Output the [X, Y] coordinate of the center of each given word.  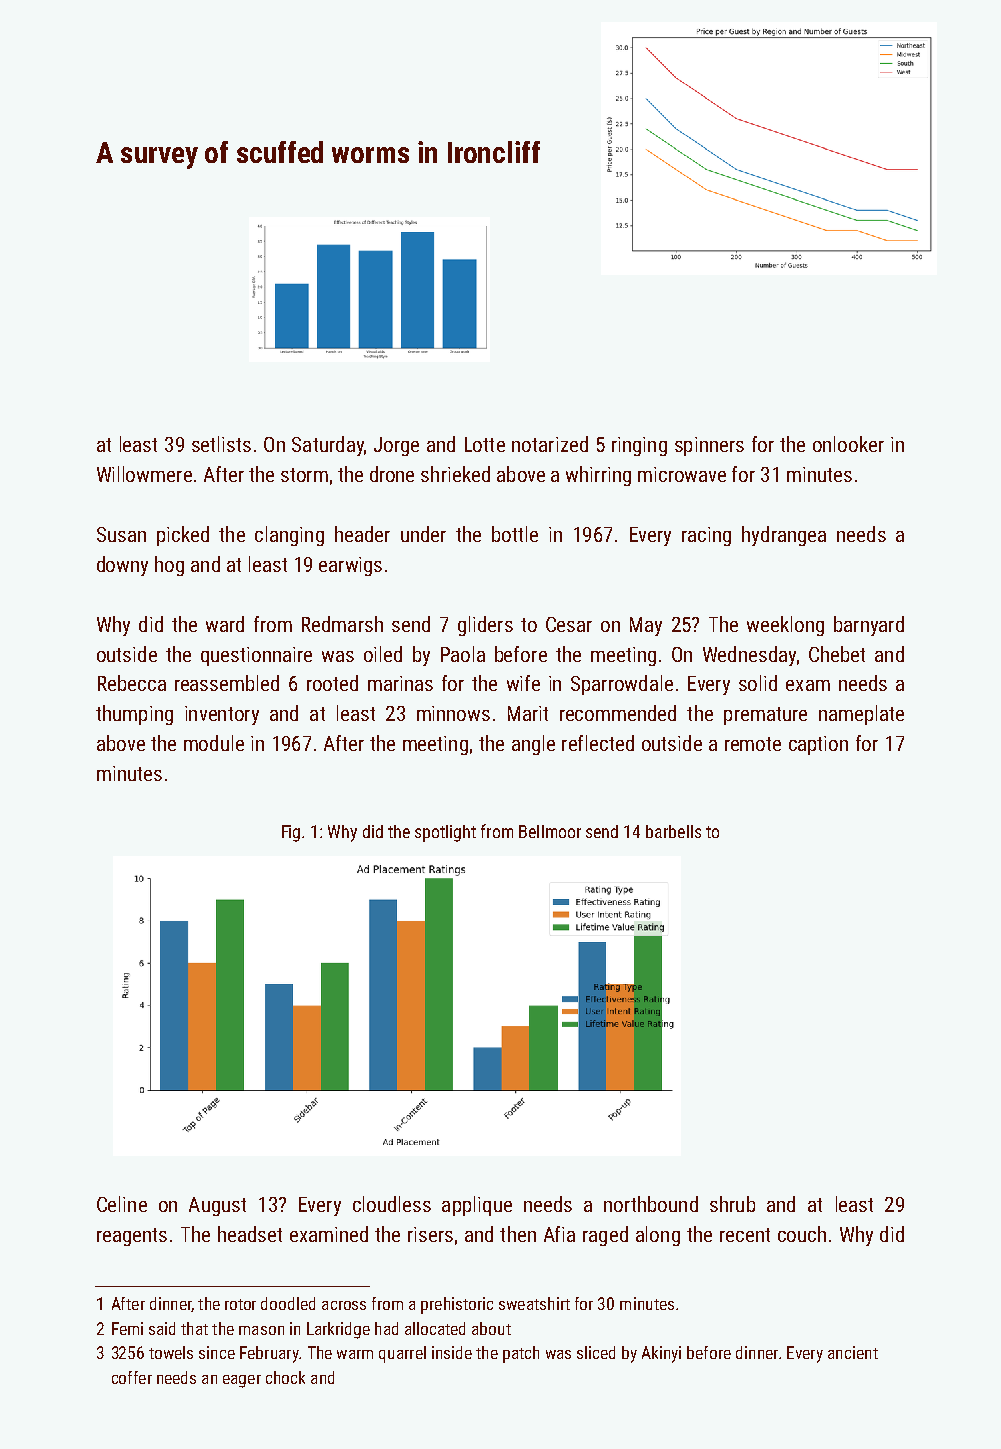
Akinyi [661, 1354]
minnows [453, 713]
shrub [732, 1204]
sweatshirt [534, 1303]
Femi [127, 1328]
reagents [132, 1237]
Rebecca [132, 683]
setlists [221, 444]
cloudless [392, 1204]
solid [758, 683]
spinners [709, 446]
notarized [550, 444]
